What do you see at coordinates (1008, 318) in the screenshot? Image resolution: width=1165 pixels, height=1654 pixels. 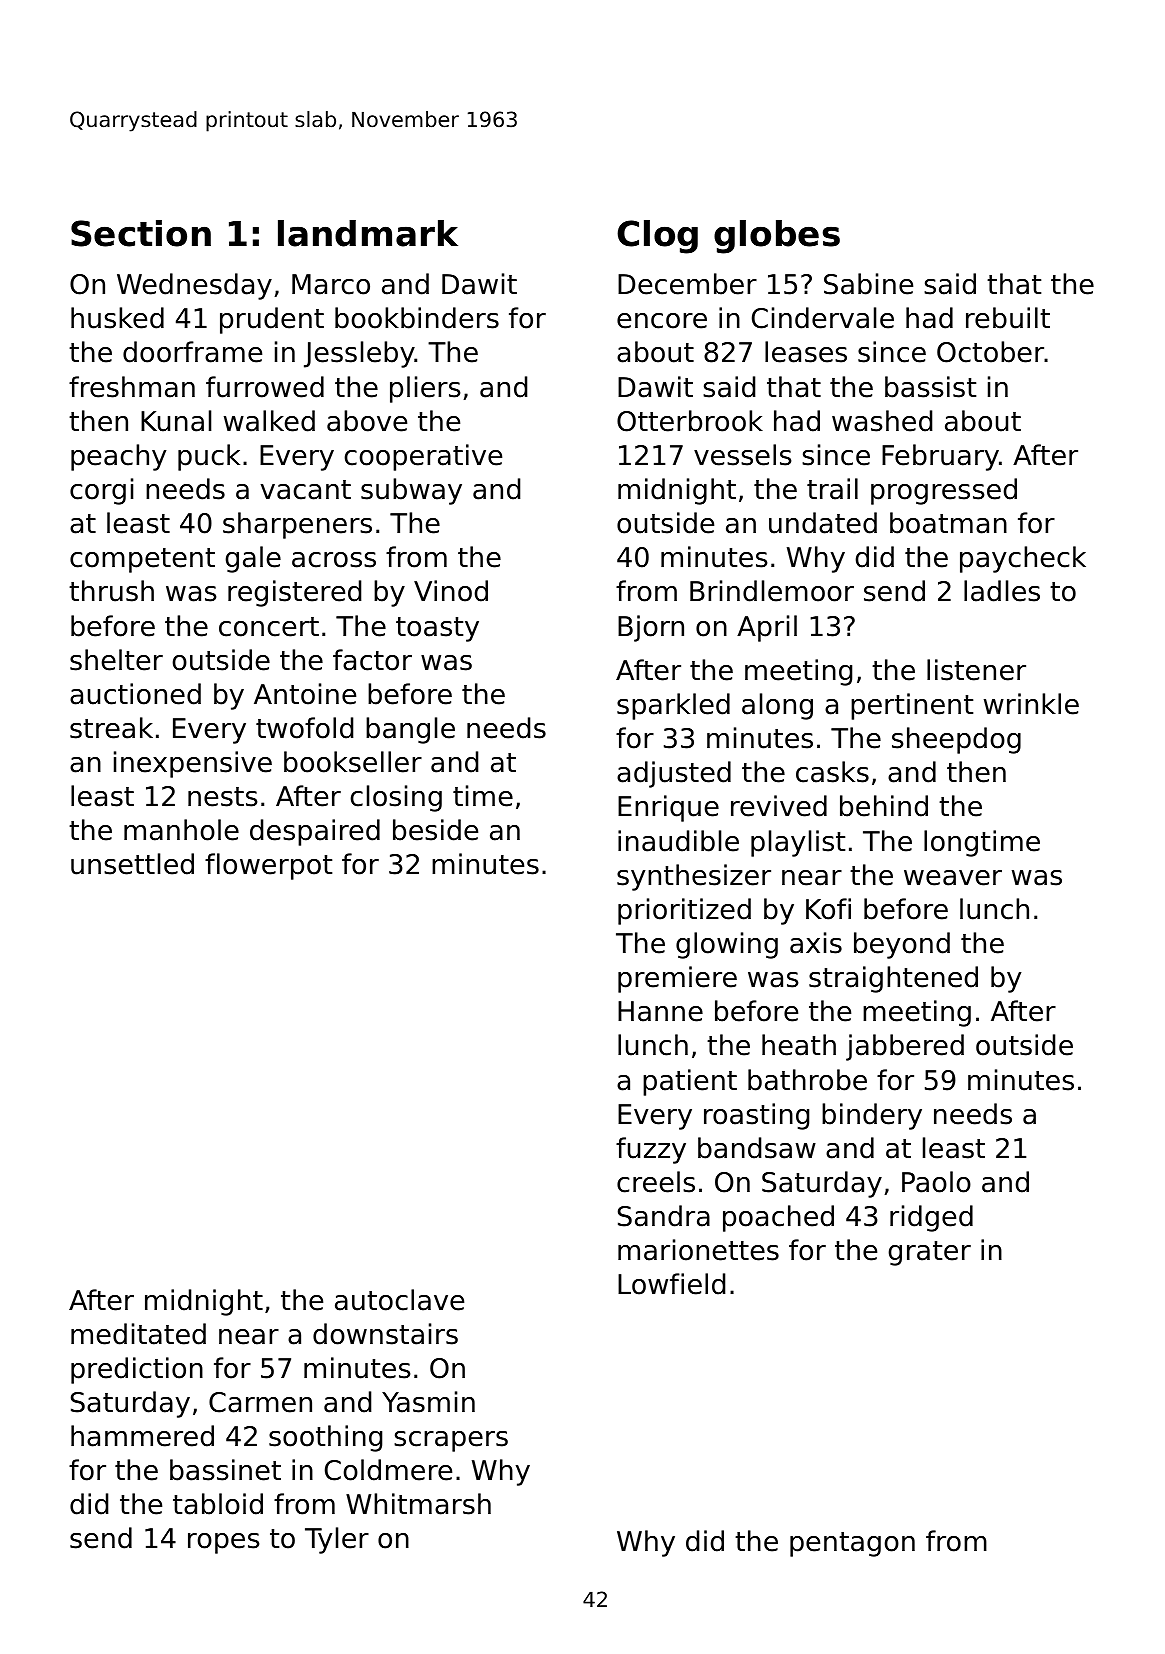 I see `rebuilt` at bounding box center [1008, 318].
